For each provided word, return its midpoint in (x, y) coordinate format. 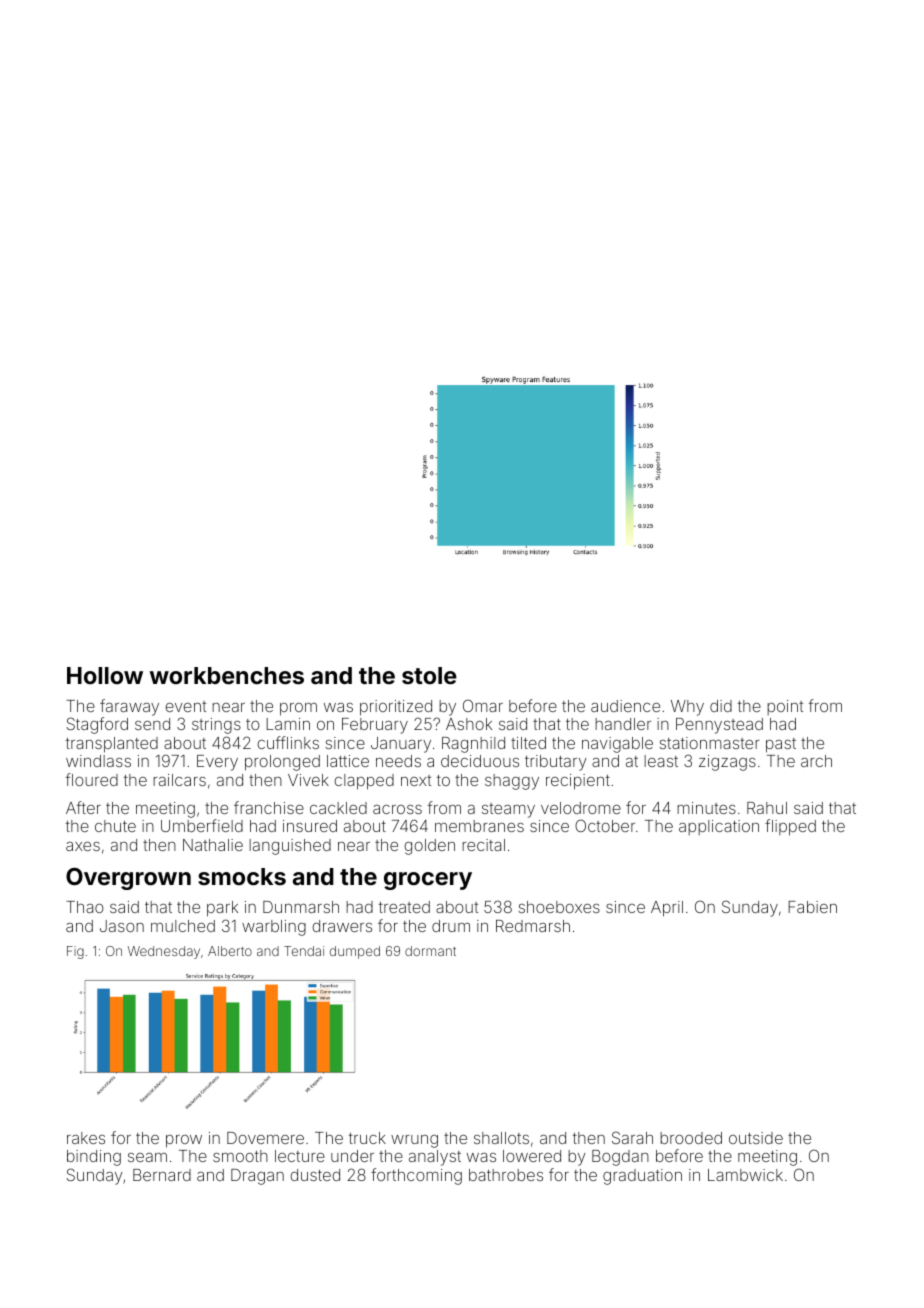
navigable (617, 745)
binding (94, 1158)
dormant (430, 951)
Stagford (97, 725)
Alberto (230, 951)
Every (217, 763)
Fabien (812, 907)
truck (367, 1138)
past (781, 745)
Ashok (469, 724)
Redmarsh (533, 926)
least (661, 761)
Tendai (304, 951)
